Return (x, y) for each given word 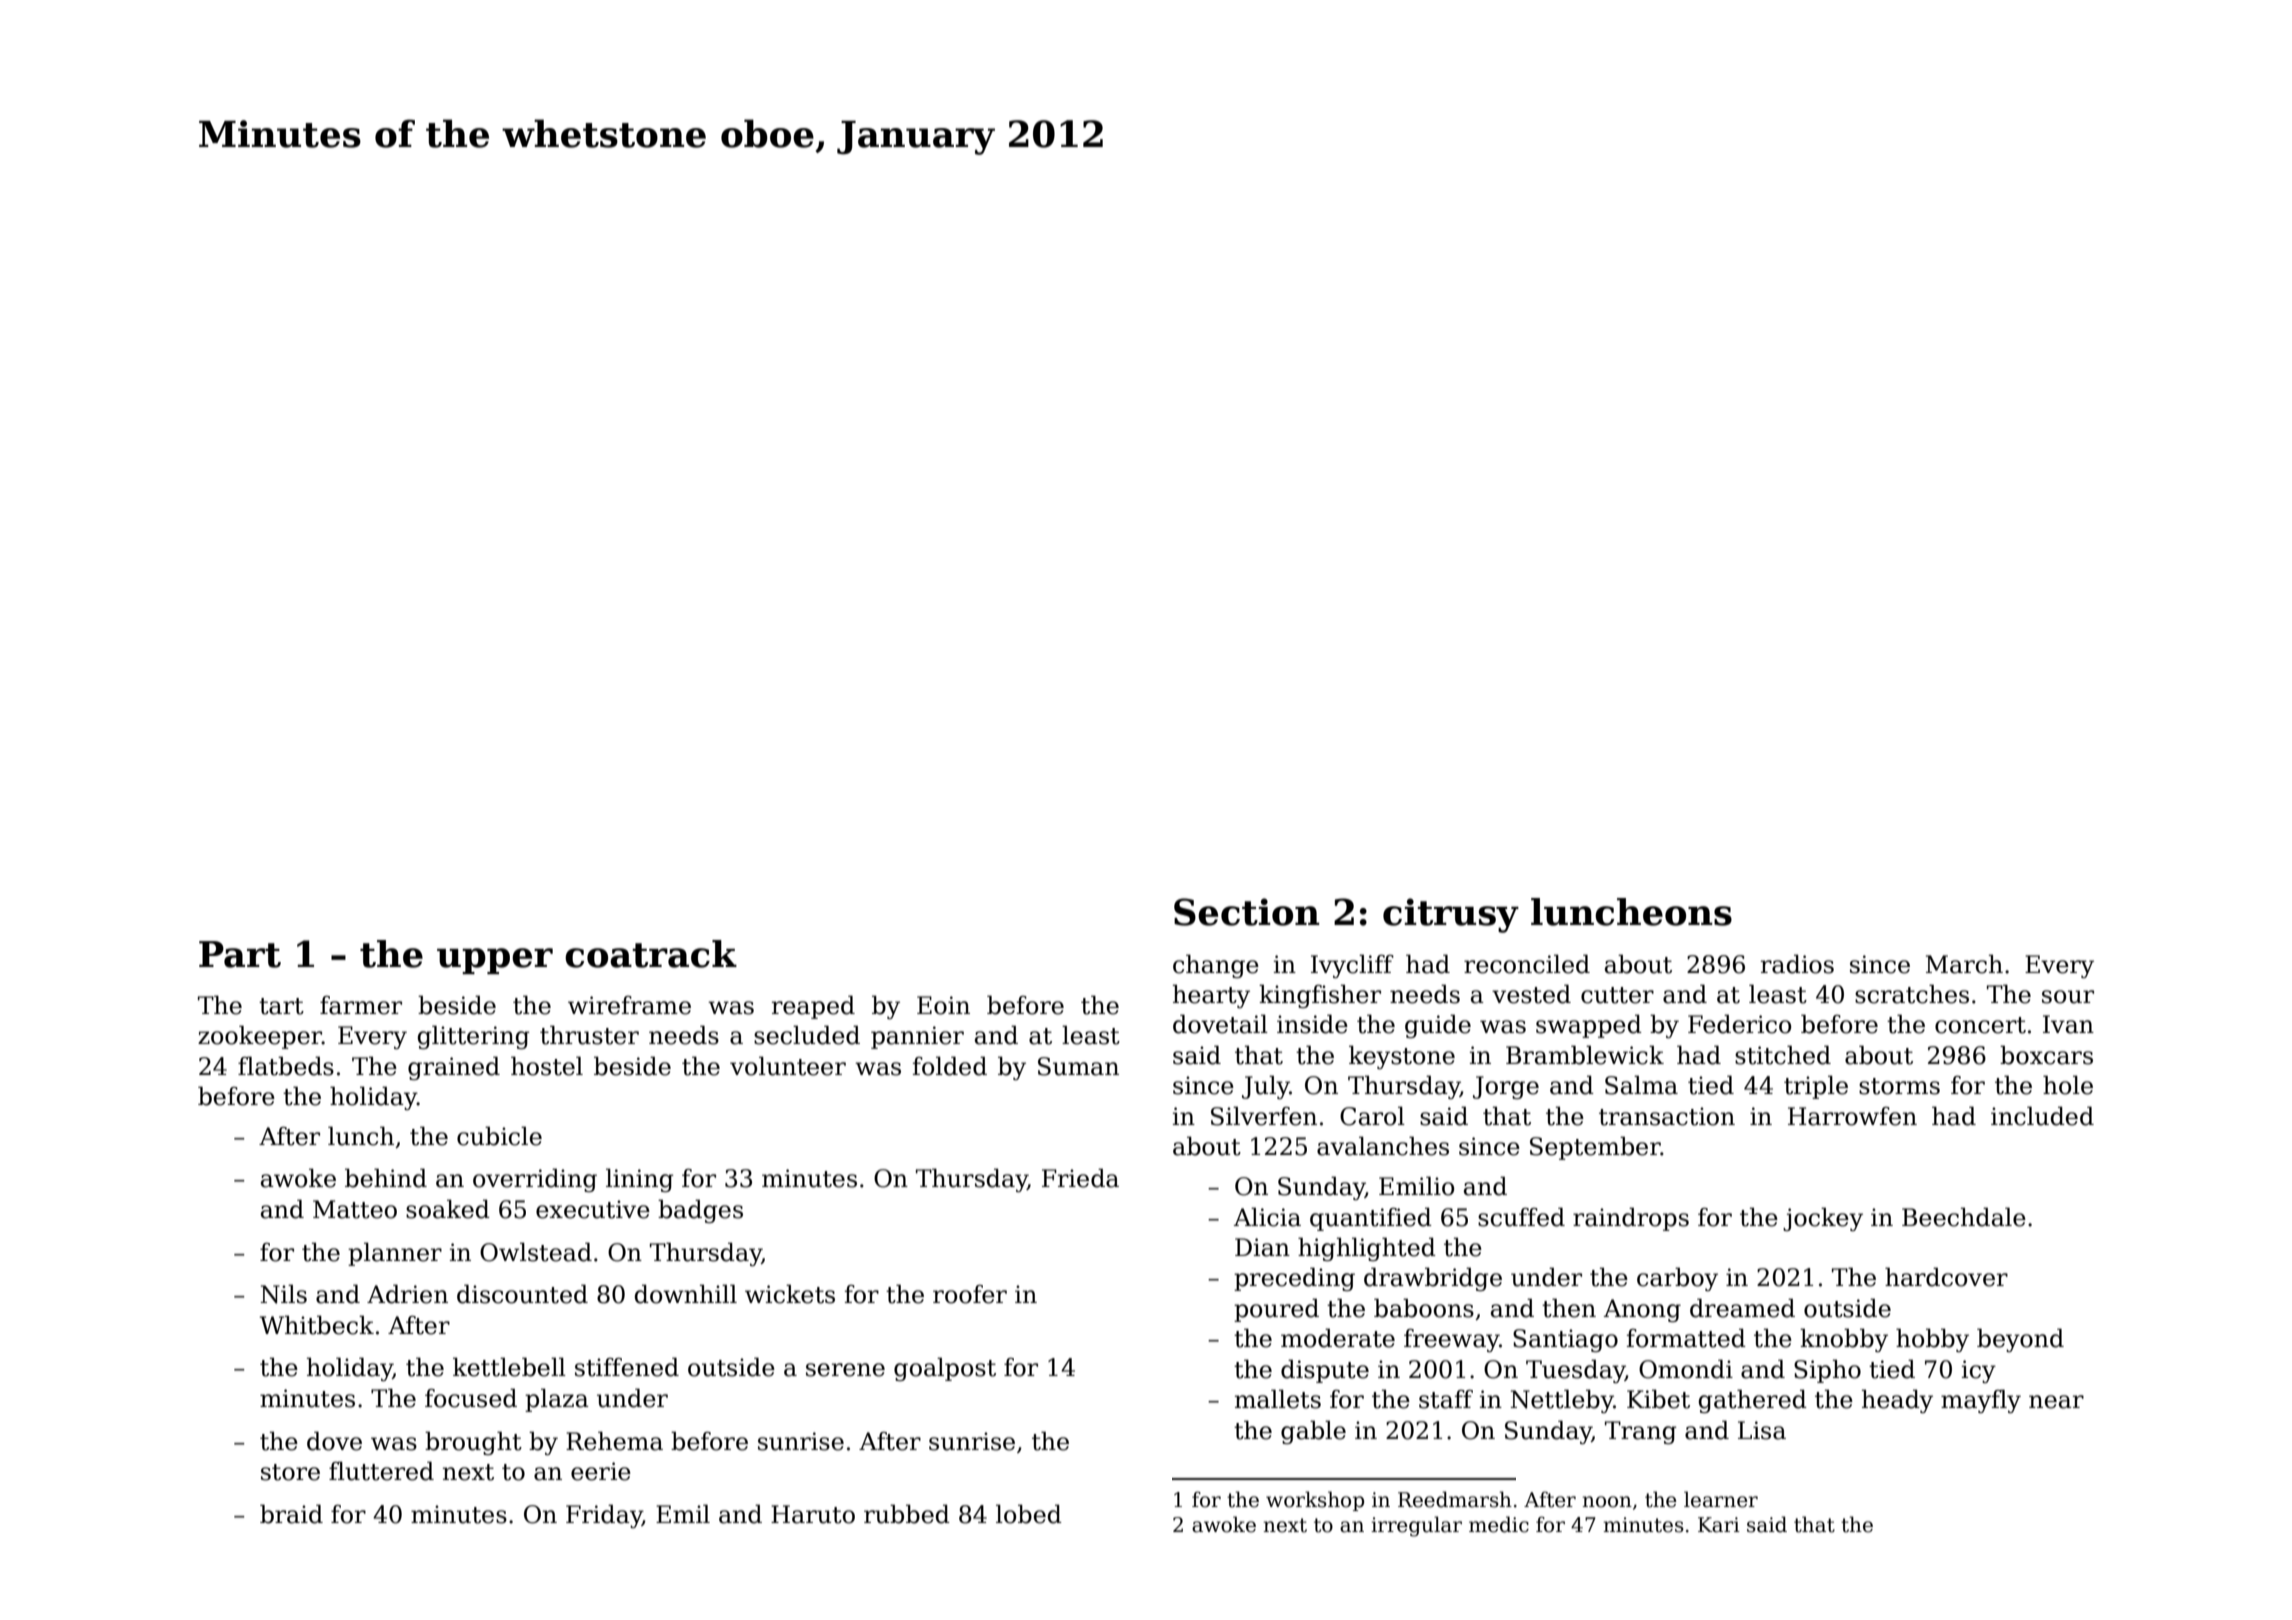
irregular (1416, 1526)
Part (240, 954)
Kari (1719, 1525)
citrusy (1451, 915)
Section (1247, 912)
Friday (604, 1516)
